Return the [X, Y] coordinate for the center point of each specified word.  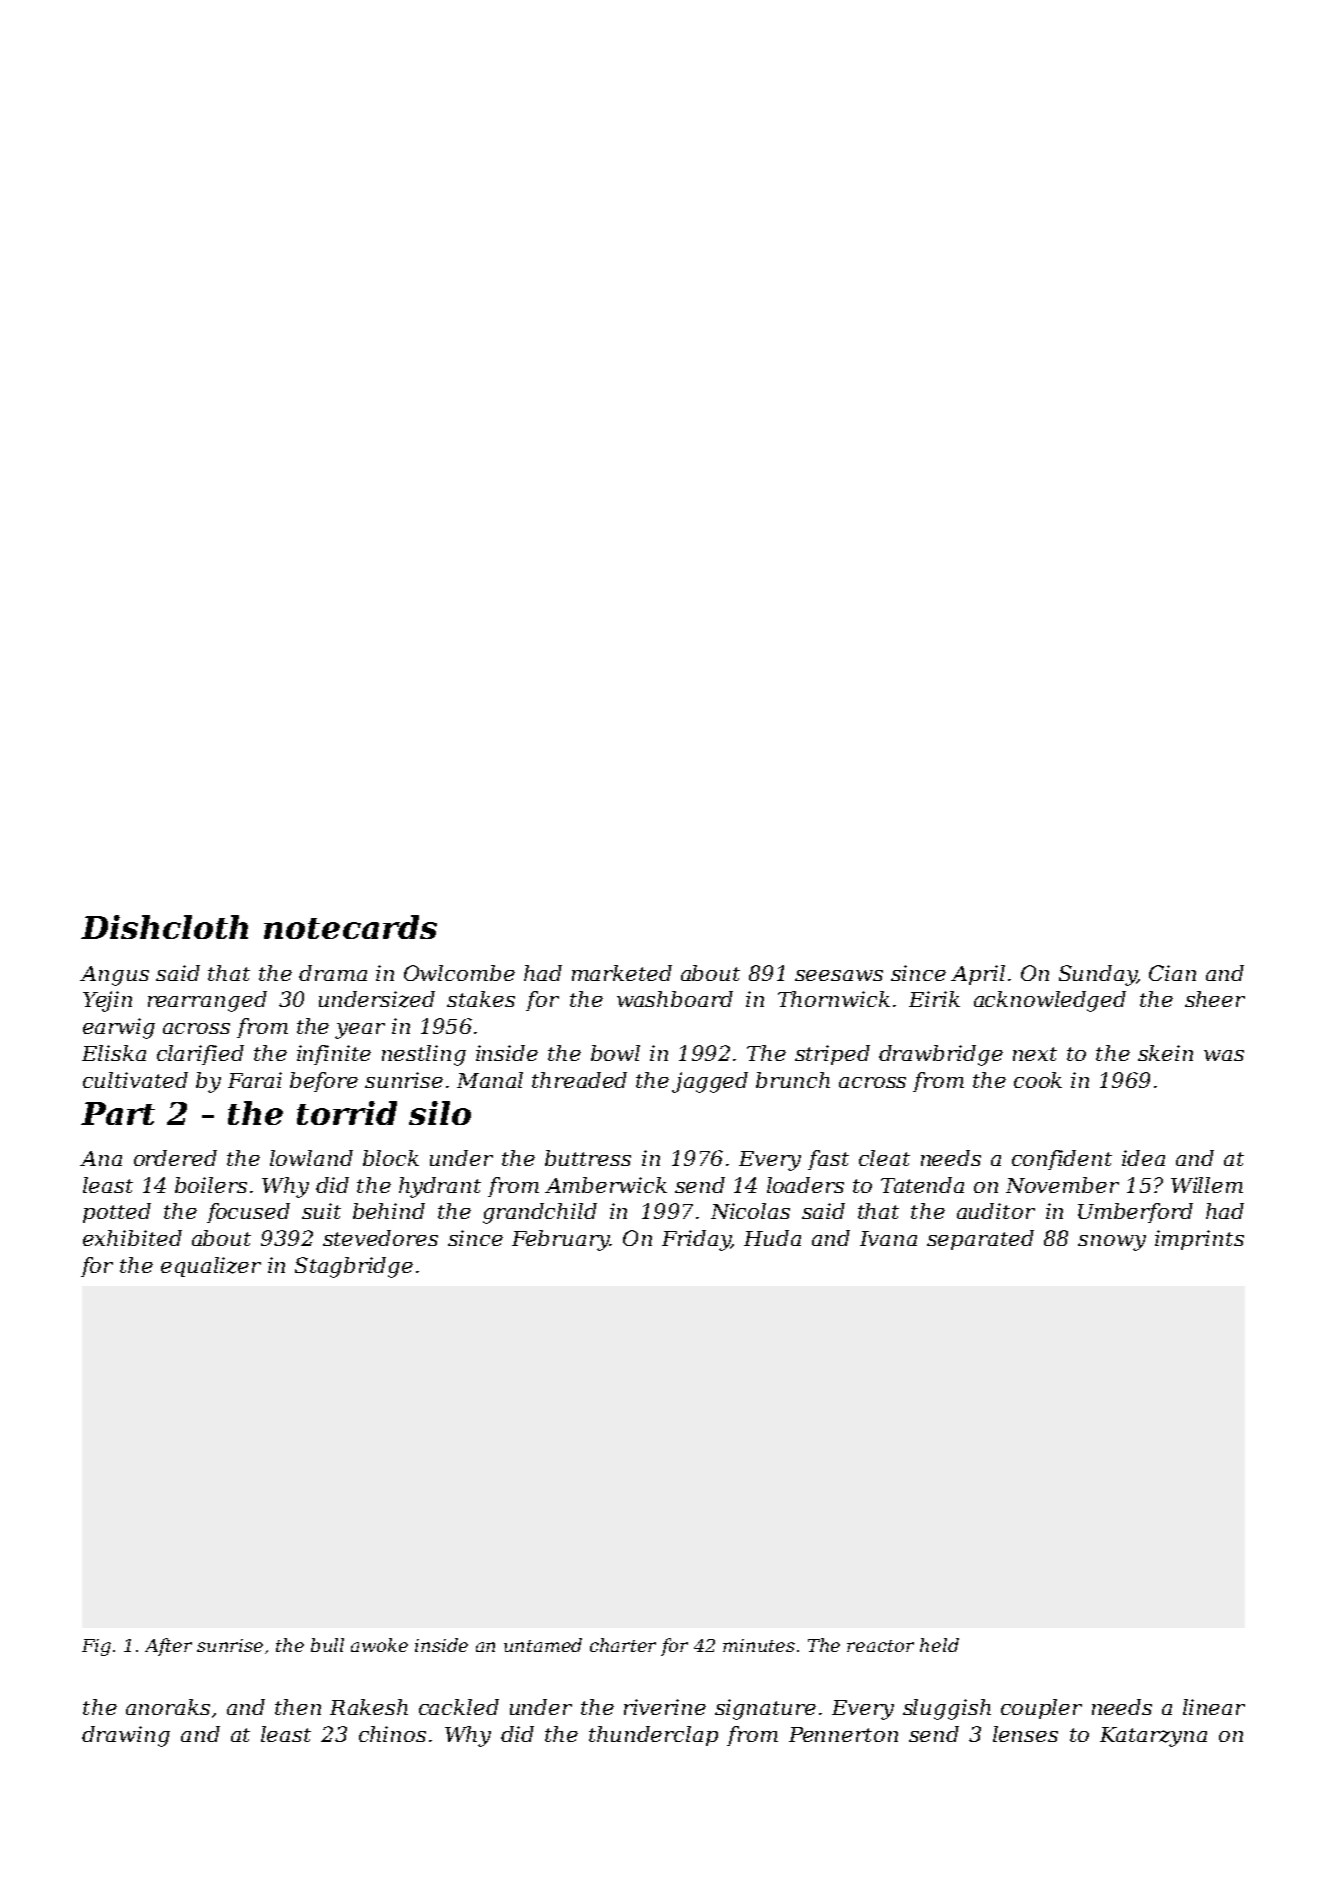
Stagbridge [354, 1267]
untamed [543, 1645]
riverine [665, 1707]
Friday [696, 1240]
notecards [350, 927]
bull [327, 1645]
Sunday [1097, 975]
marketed [622, 973]
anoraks [168, 1707]
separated [980, 1240]
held [939, 1645]
